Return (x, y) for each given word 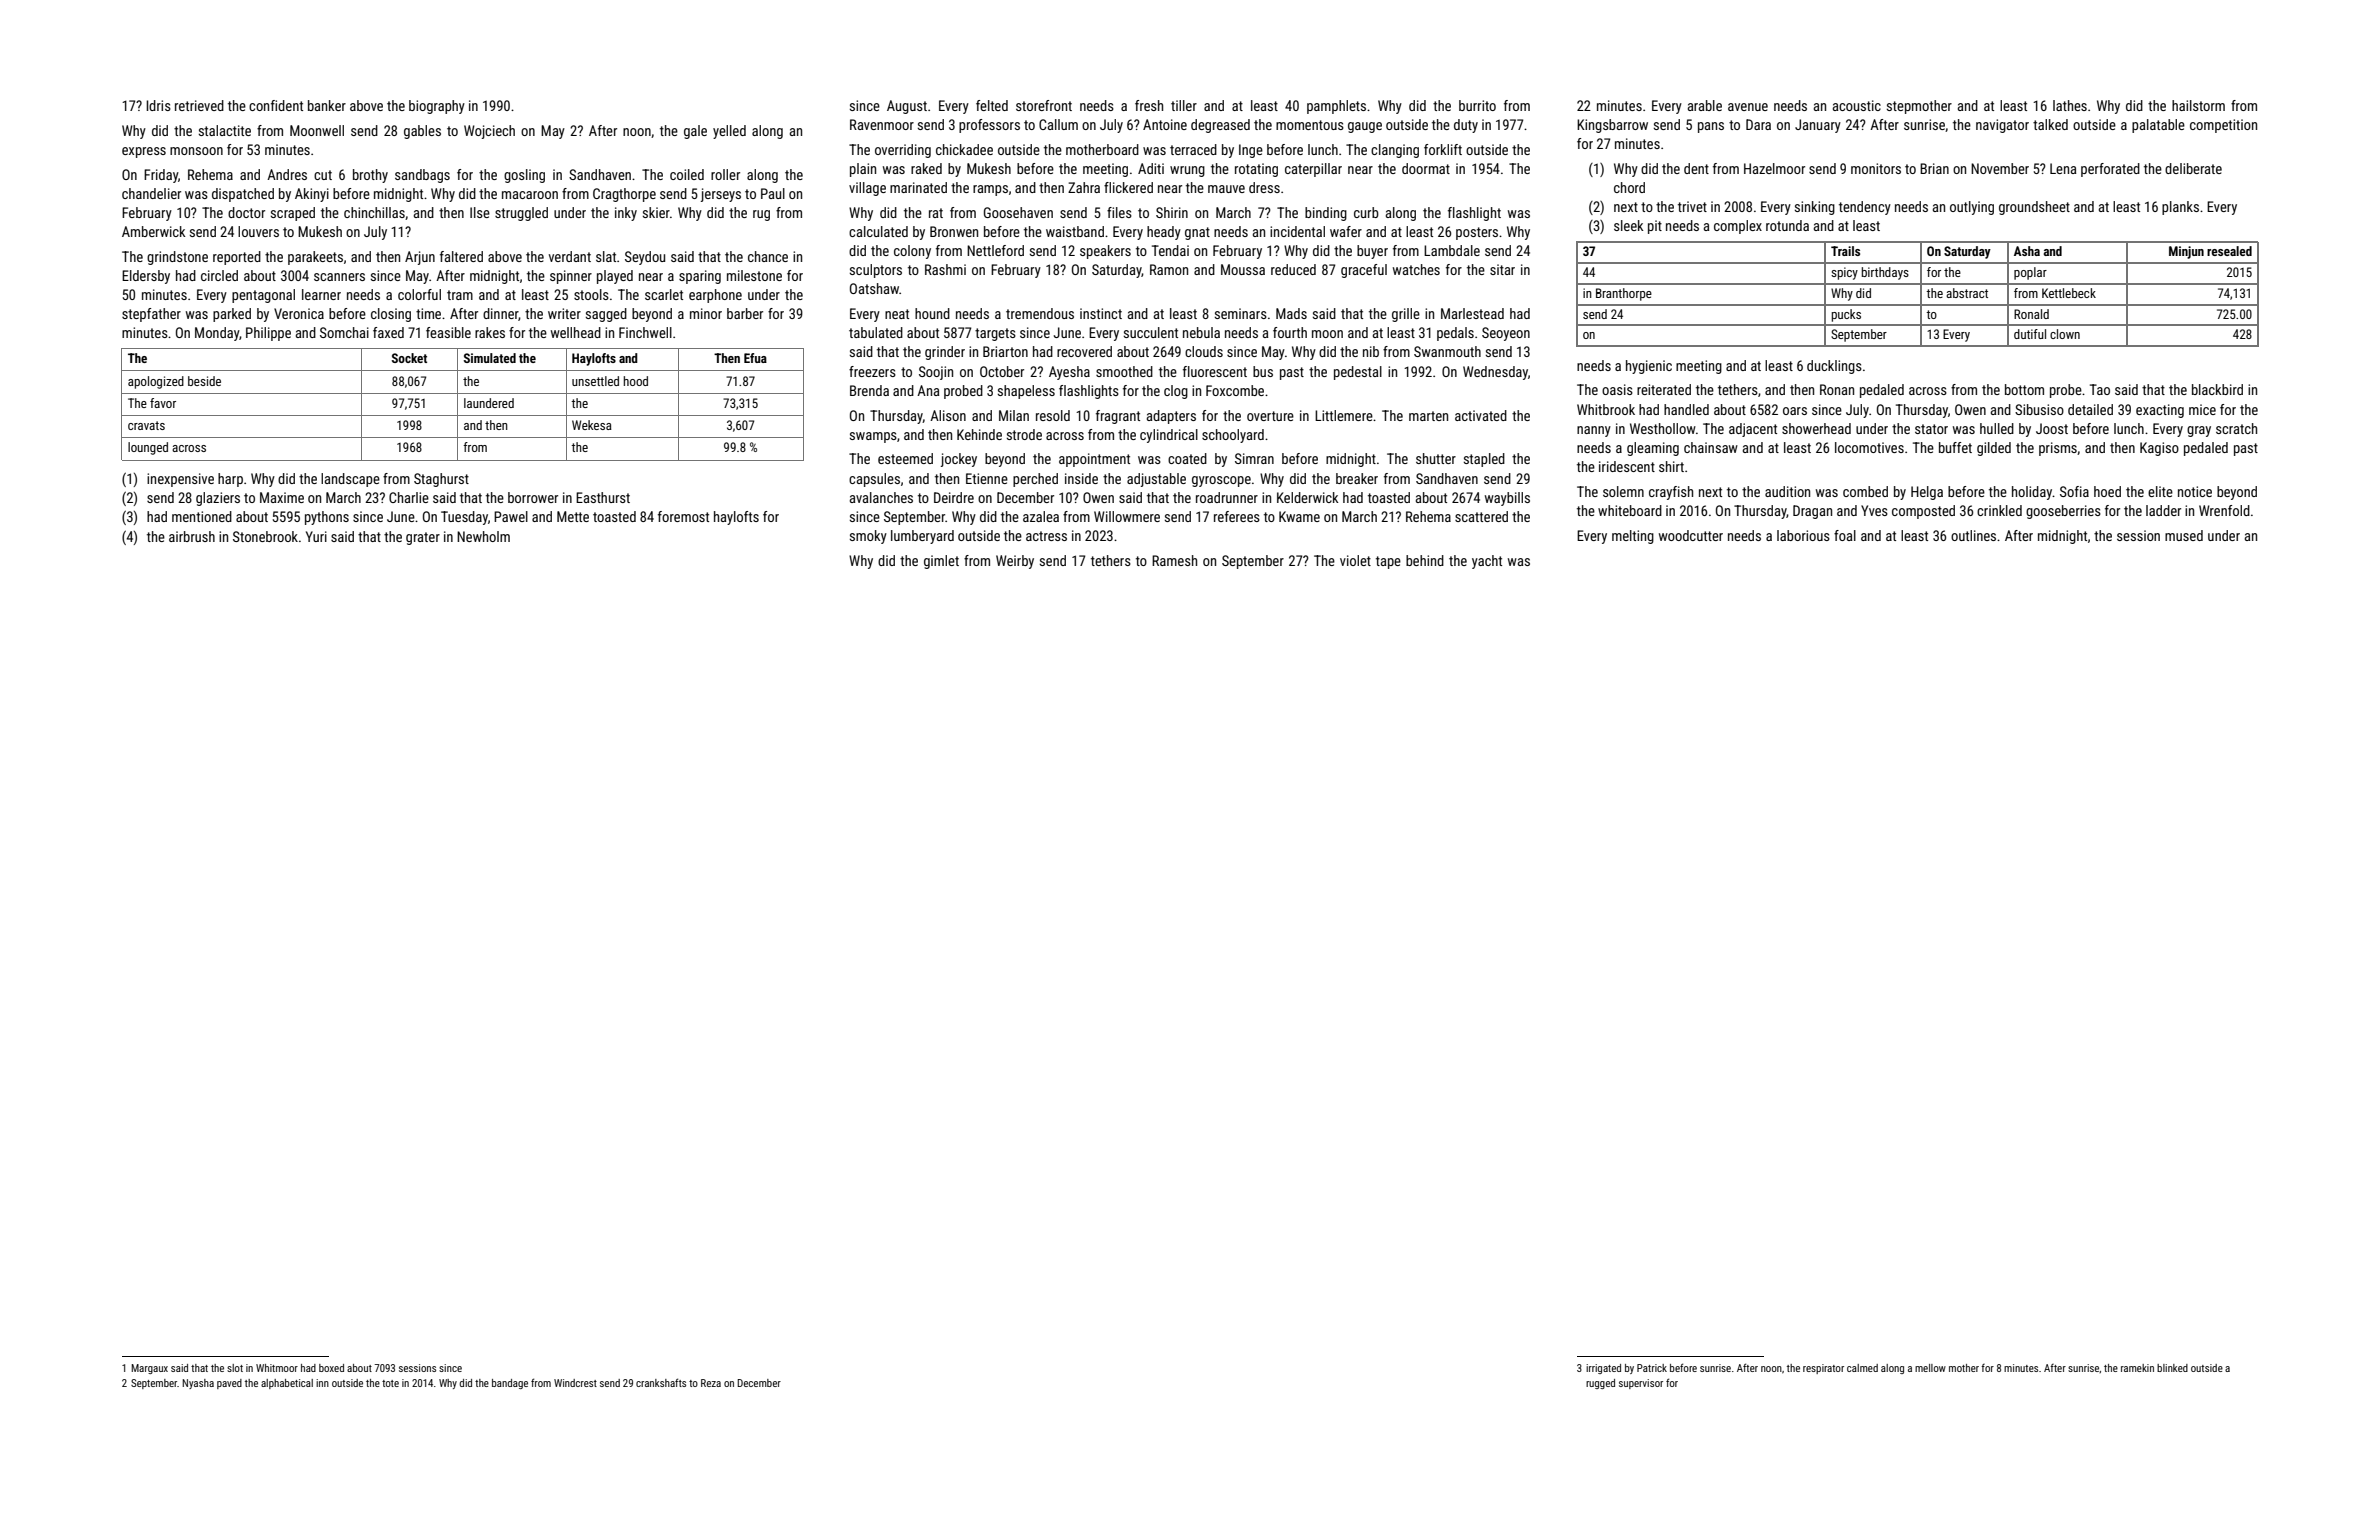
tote (390, 1383)
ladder (2163, 510)
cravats (146, 425)
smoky (868, 537)
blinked (2172, 1368)
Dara (1758, 124)
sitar (1502, 269)
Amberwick (153, 231)
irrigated (1603, 1369)
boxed (331, 1368)
